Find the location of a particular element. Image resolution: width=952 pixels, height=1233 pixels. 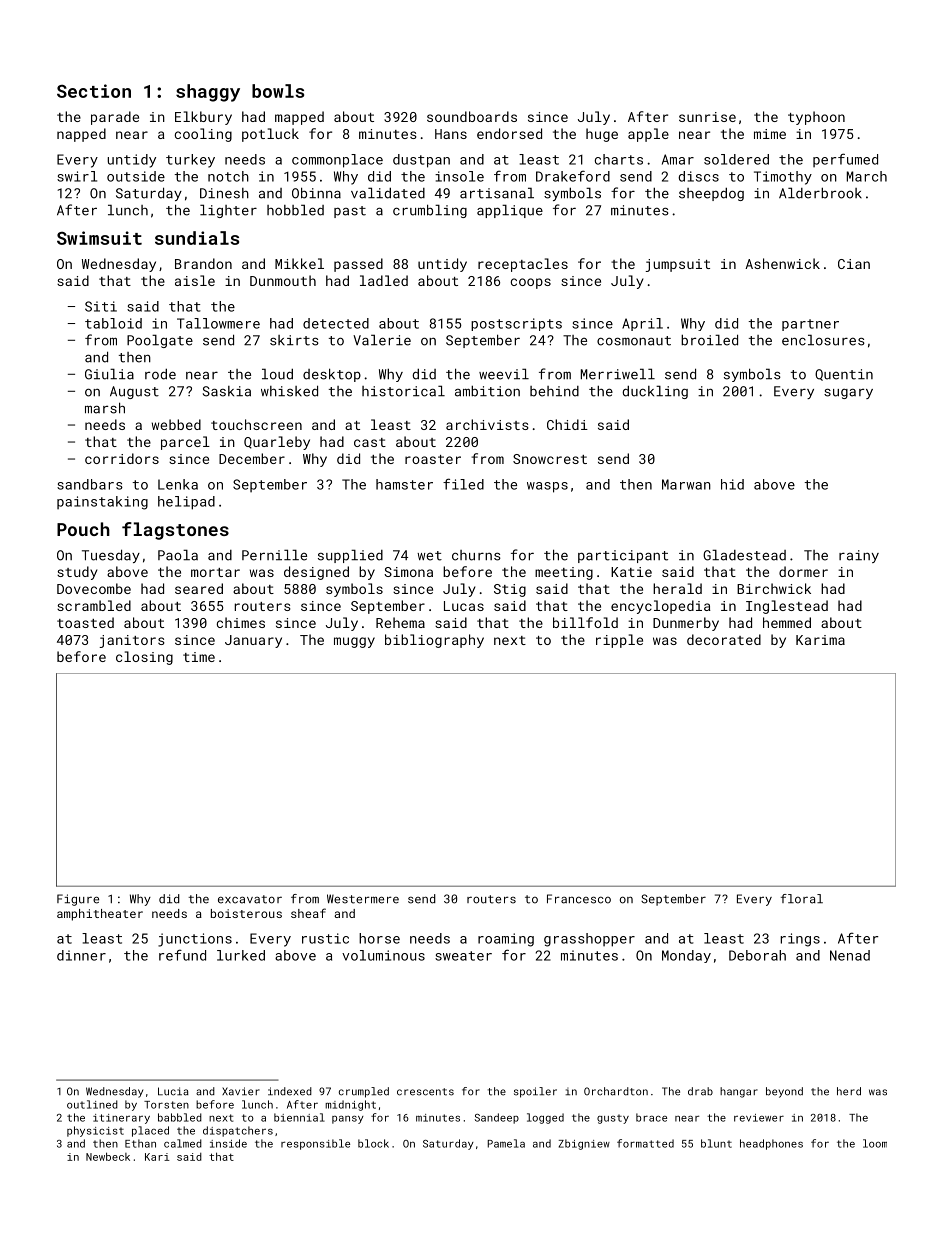

amphitheater is located at coordinates (100, 915).
